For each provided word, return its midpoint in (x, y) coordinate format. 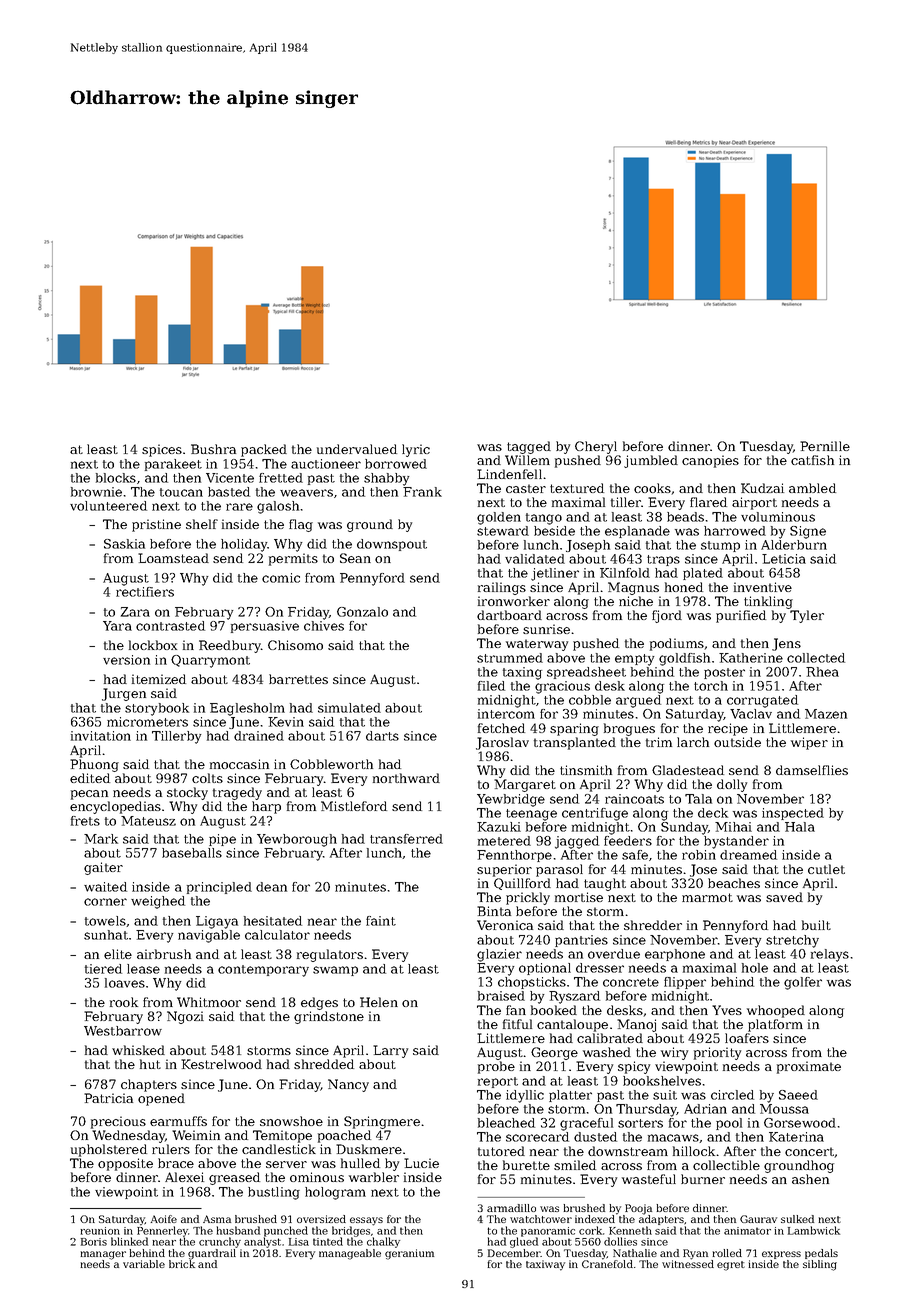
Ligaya (217, 922)
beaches (734, 883)
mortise (579, 897)
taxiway (545, 1265)
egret (731, 1266)
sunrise (546, 629)
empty (635, 660)
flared (708, 502)
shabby (387, 479)
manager (103, 1255)
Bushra (213, 449)
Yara (117, 626)
